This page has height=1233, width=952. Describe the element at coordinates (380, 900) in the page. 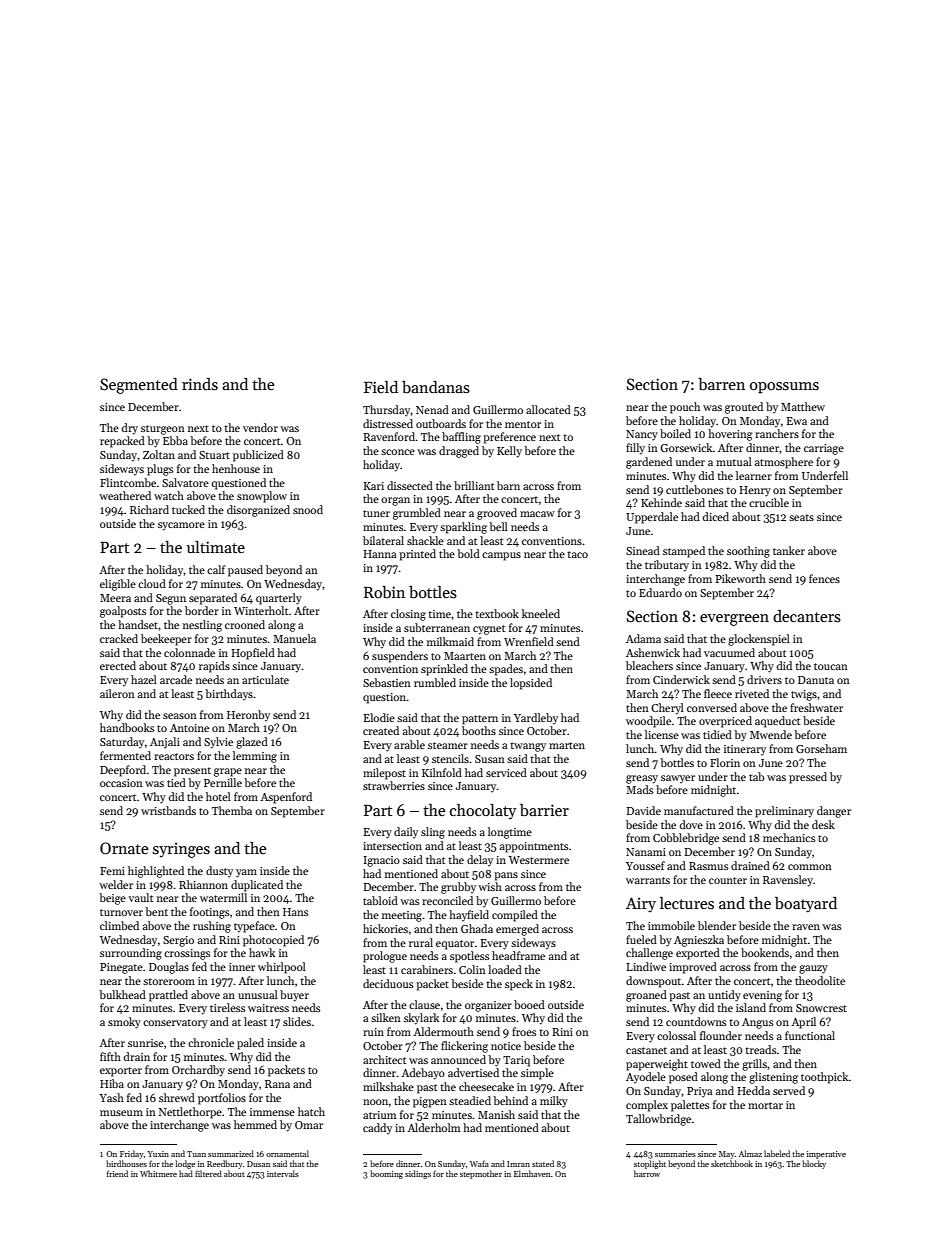

I see `tabloid` at that location.
